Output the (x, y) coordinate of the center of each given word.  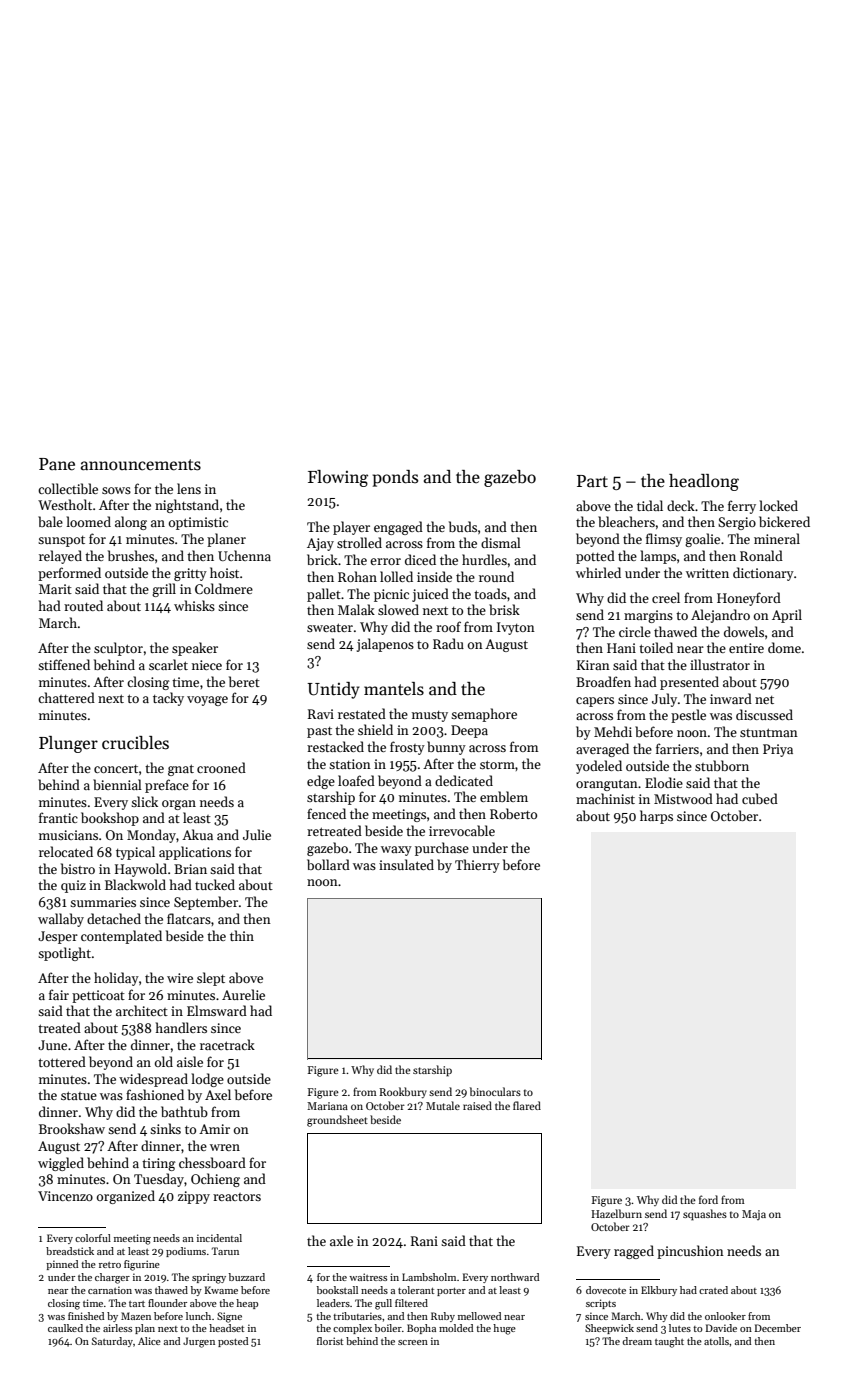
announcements (141, 465)
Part (592, 481)
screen (413, 1342)
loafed (356, 780)
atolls (716, 1341)
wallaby (61, 920)
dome (784, 647)
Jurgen (199, 1342)
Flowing (338, 478)
